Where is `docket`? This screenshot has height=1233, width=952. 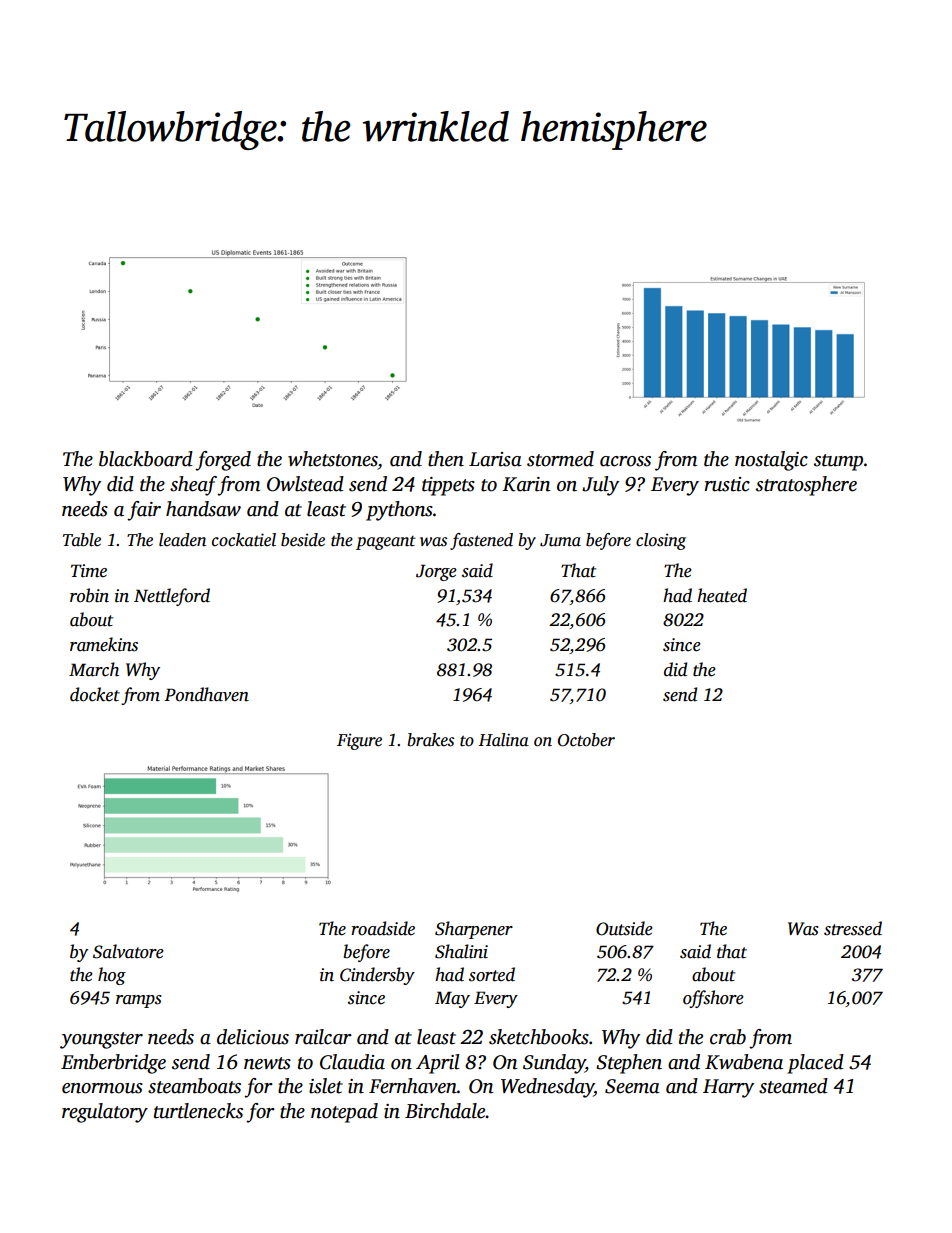 docket is located at coordinates (95, 694).
